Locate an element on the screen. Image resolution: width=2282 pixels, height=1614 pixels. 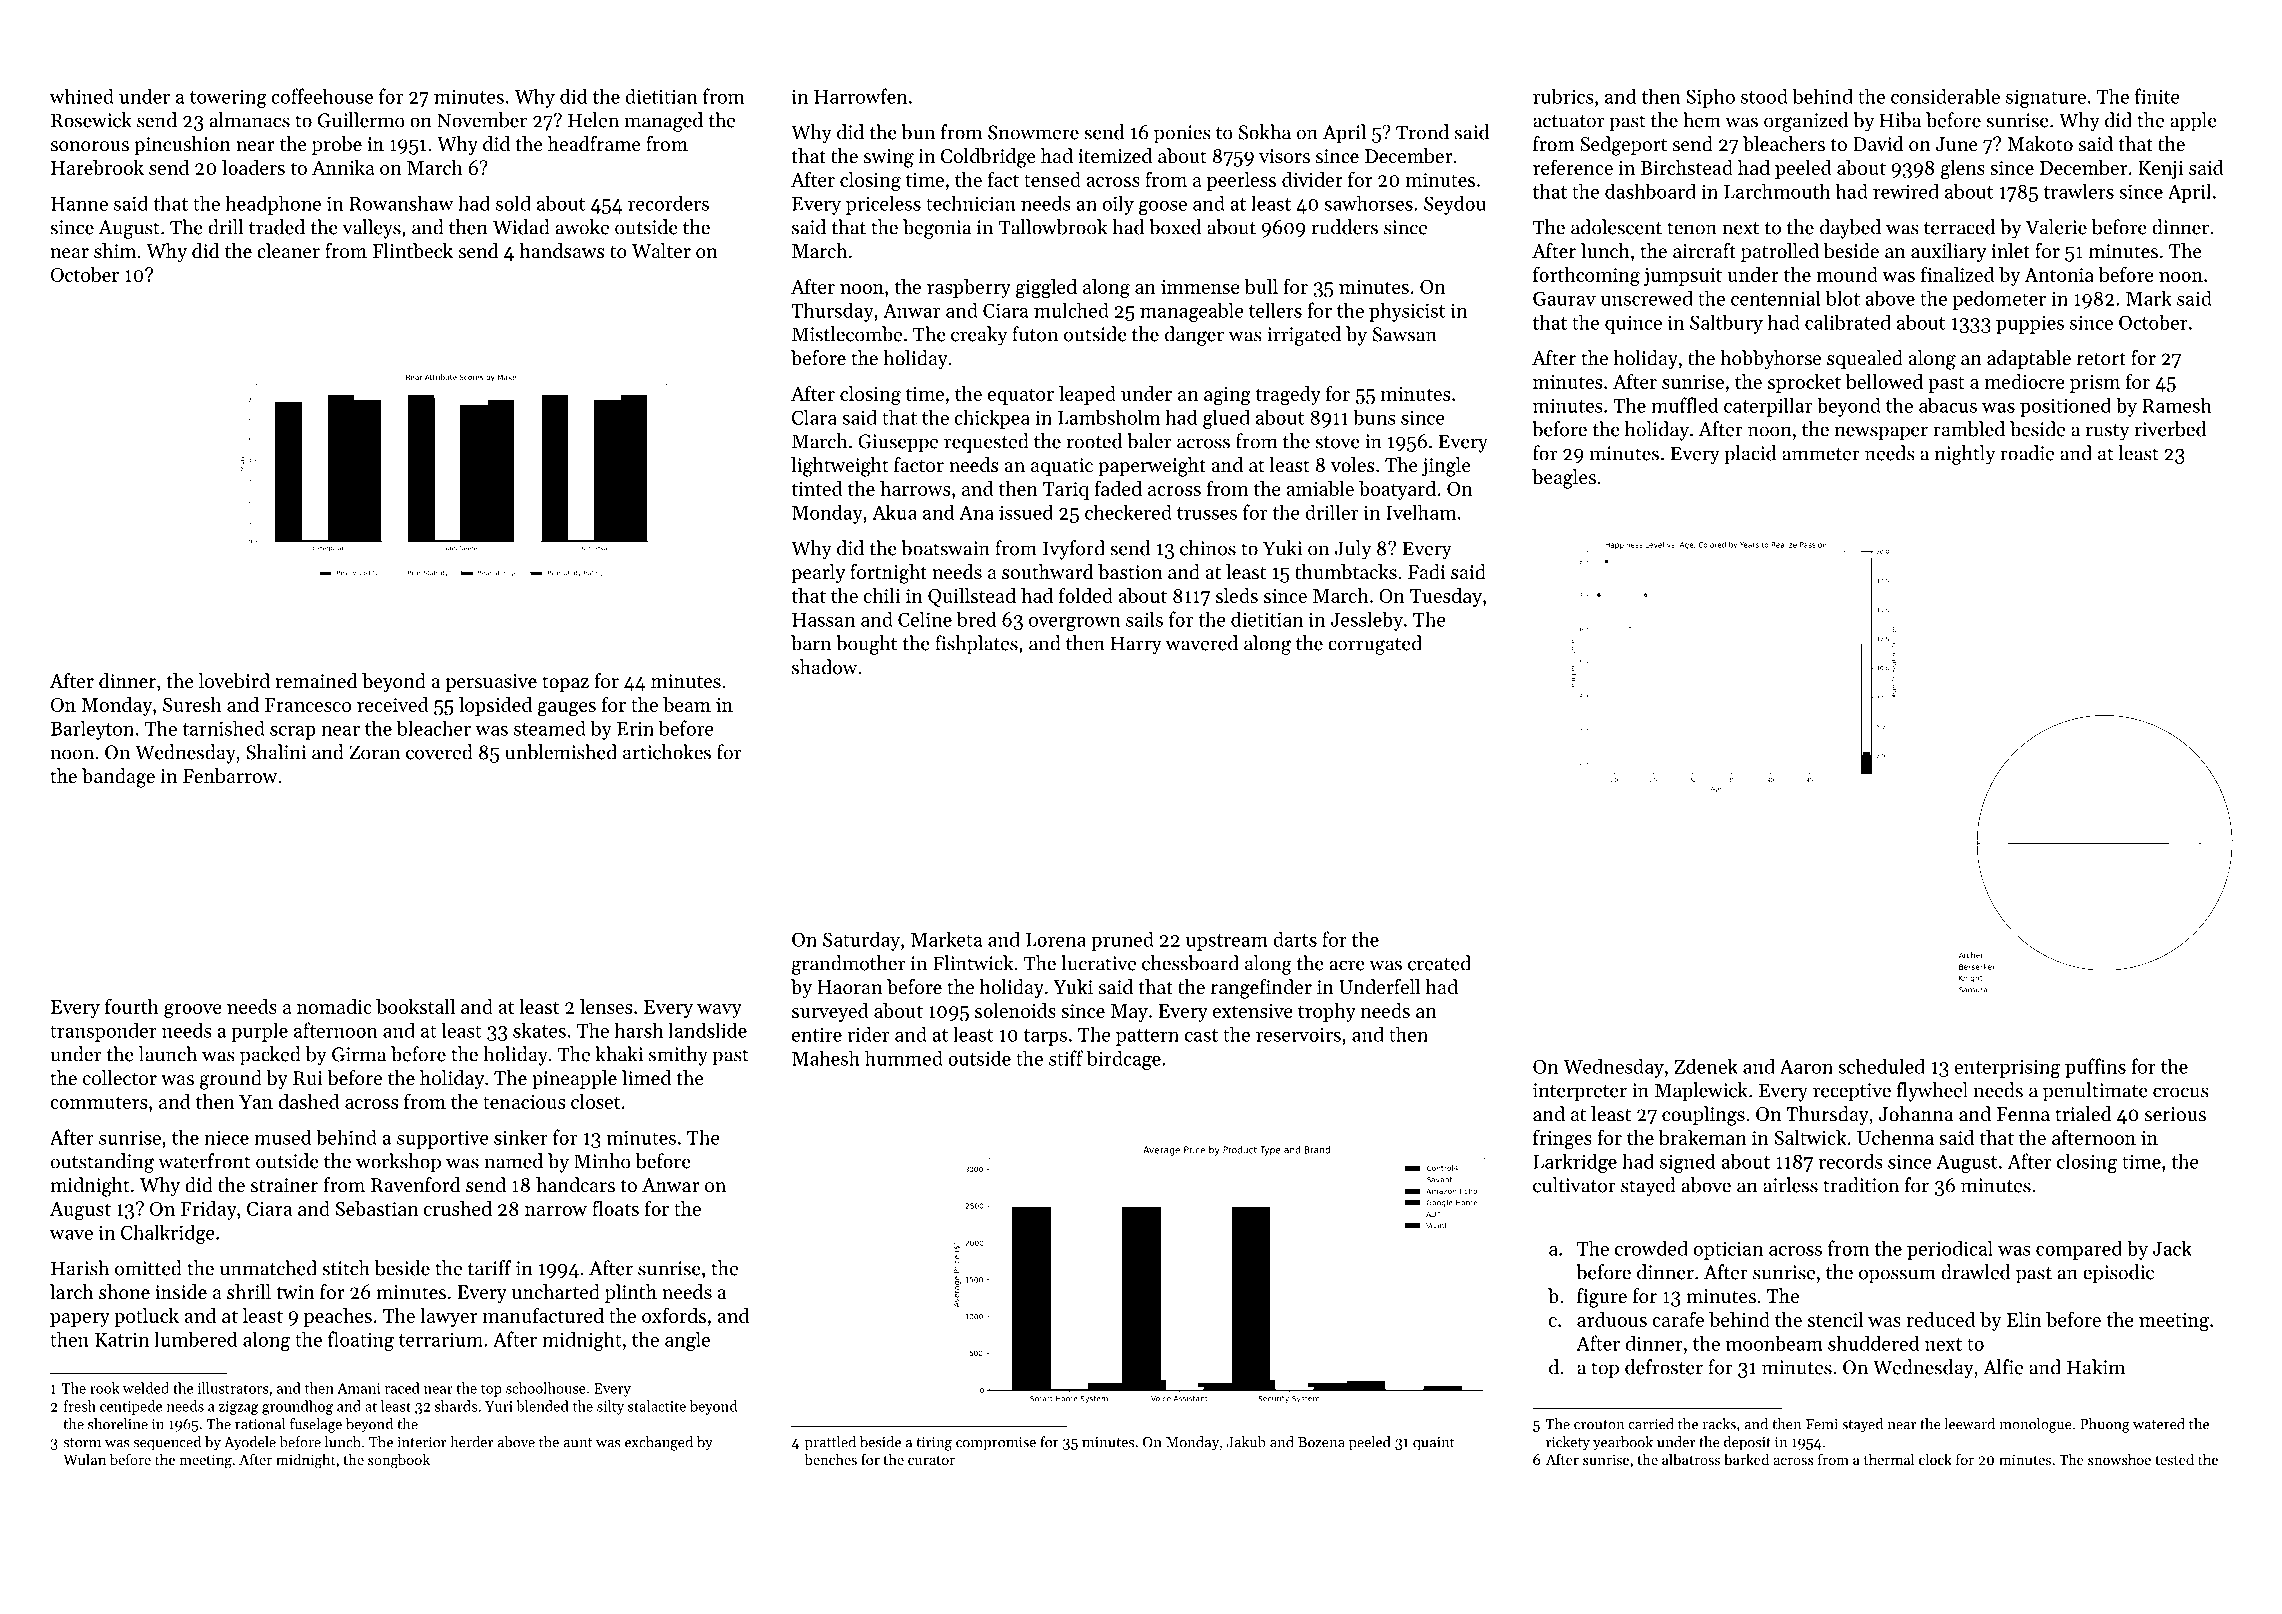
grandmother is located at coordinates (848, 965).
